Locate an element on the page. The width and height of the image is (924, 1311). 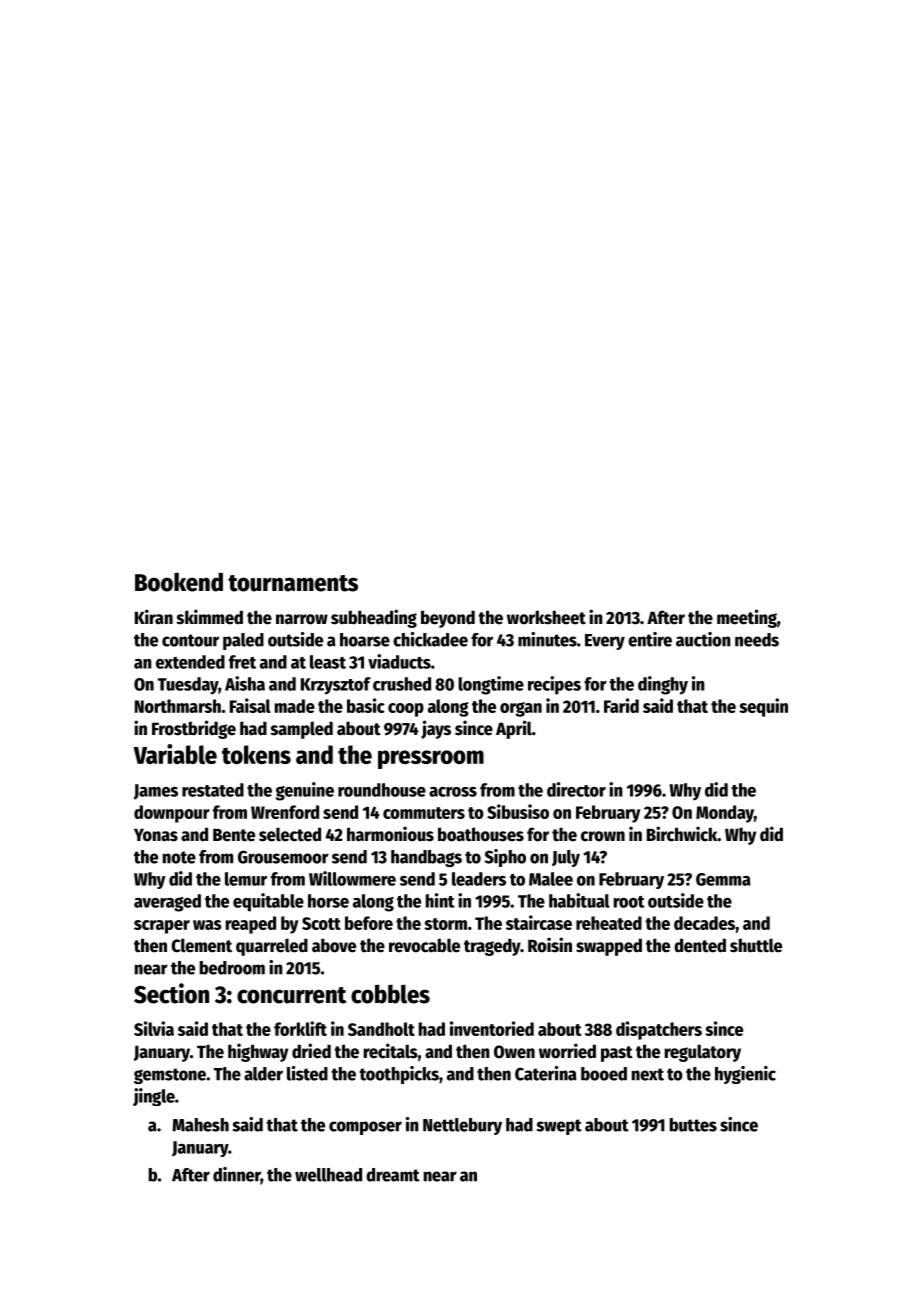
July is located at coordinates (566, 858).
